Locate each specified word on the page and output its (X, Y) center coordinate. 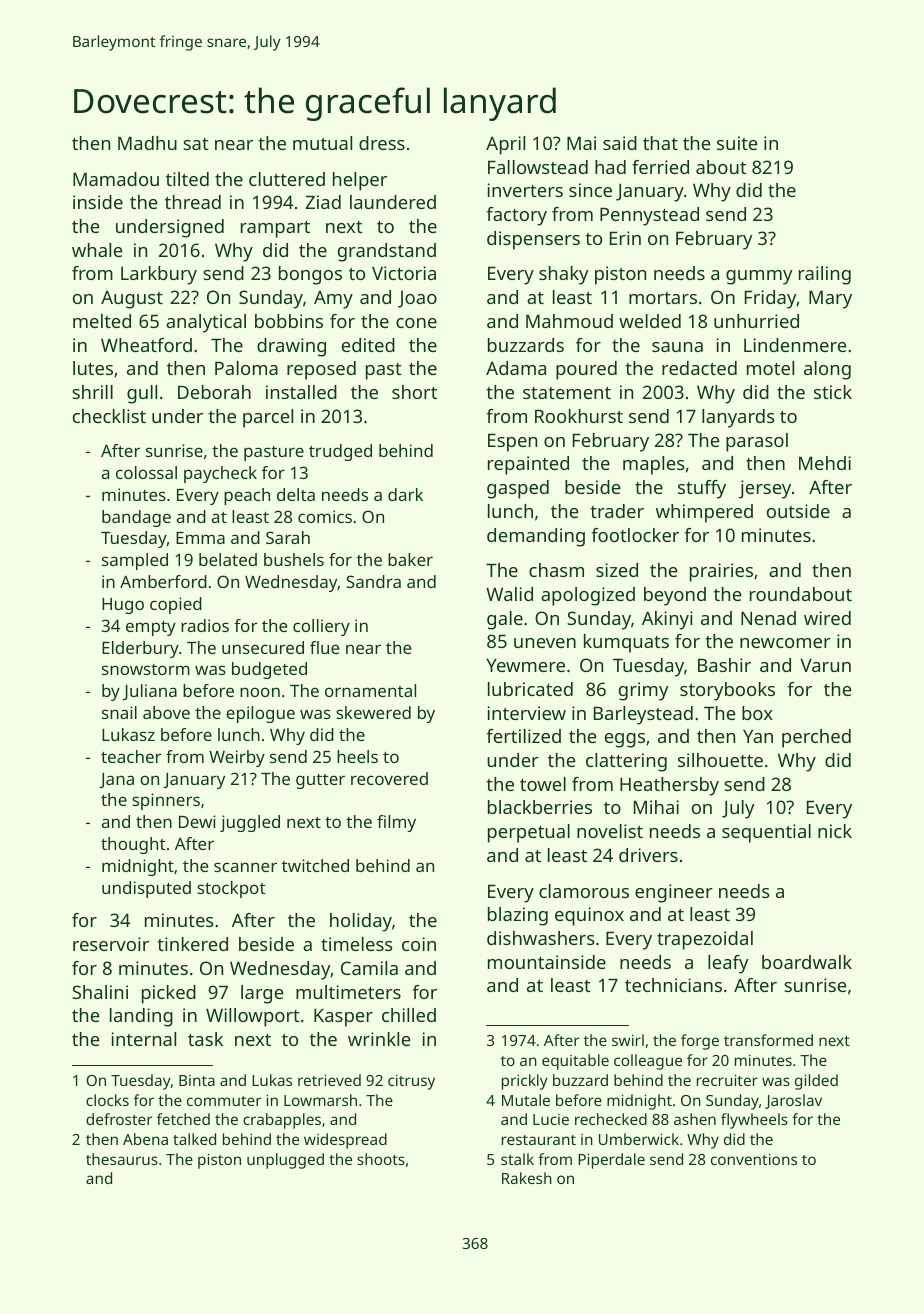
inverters (525, 190)
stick (833, 392)
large (262, 994)
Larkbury (159, 275)
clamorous (584, 891)
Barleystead (643, 715)
